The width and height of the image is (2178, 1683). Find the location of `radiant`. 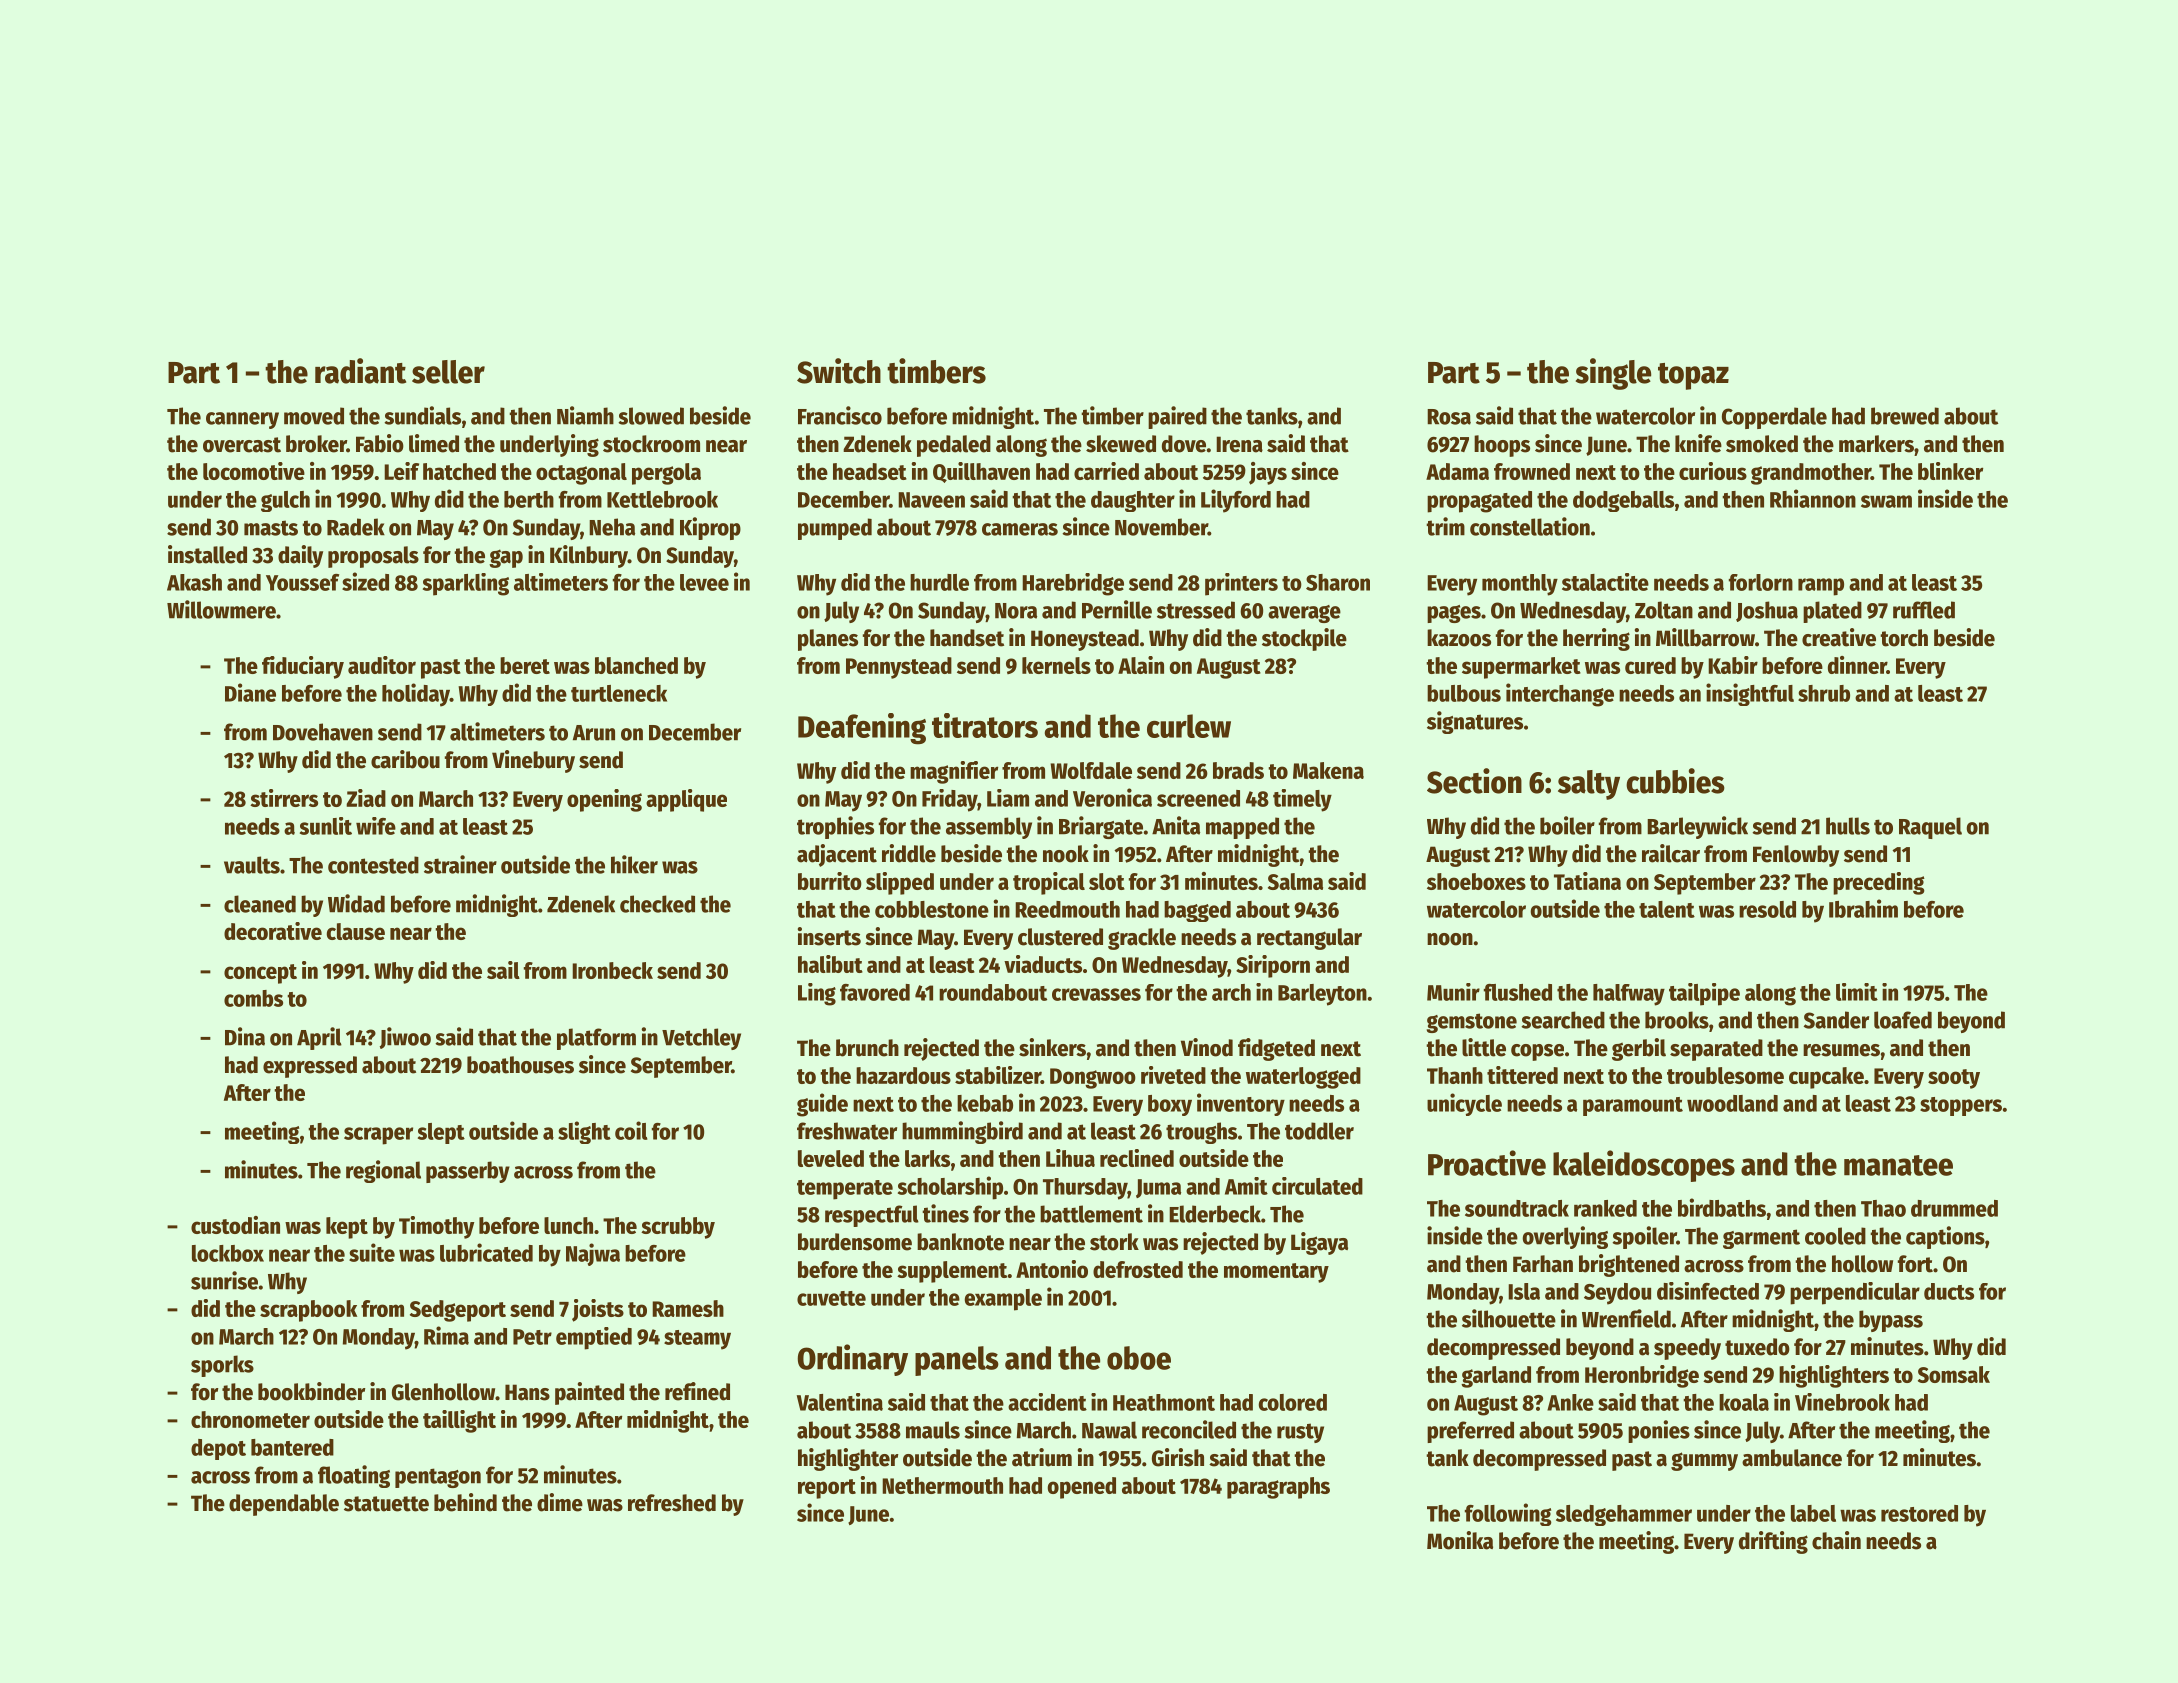

radiant is located at coordinates (360, 371).
